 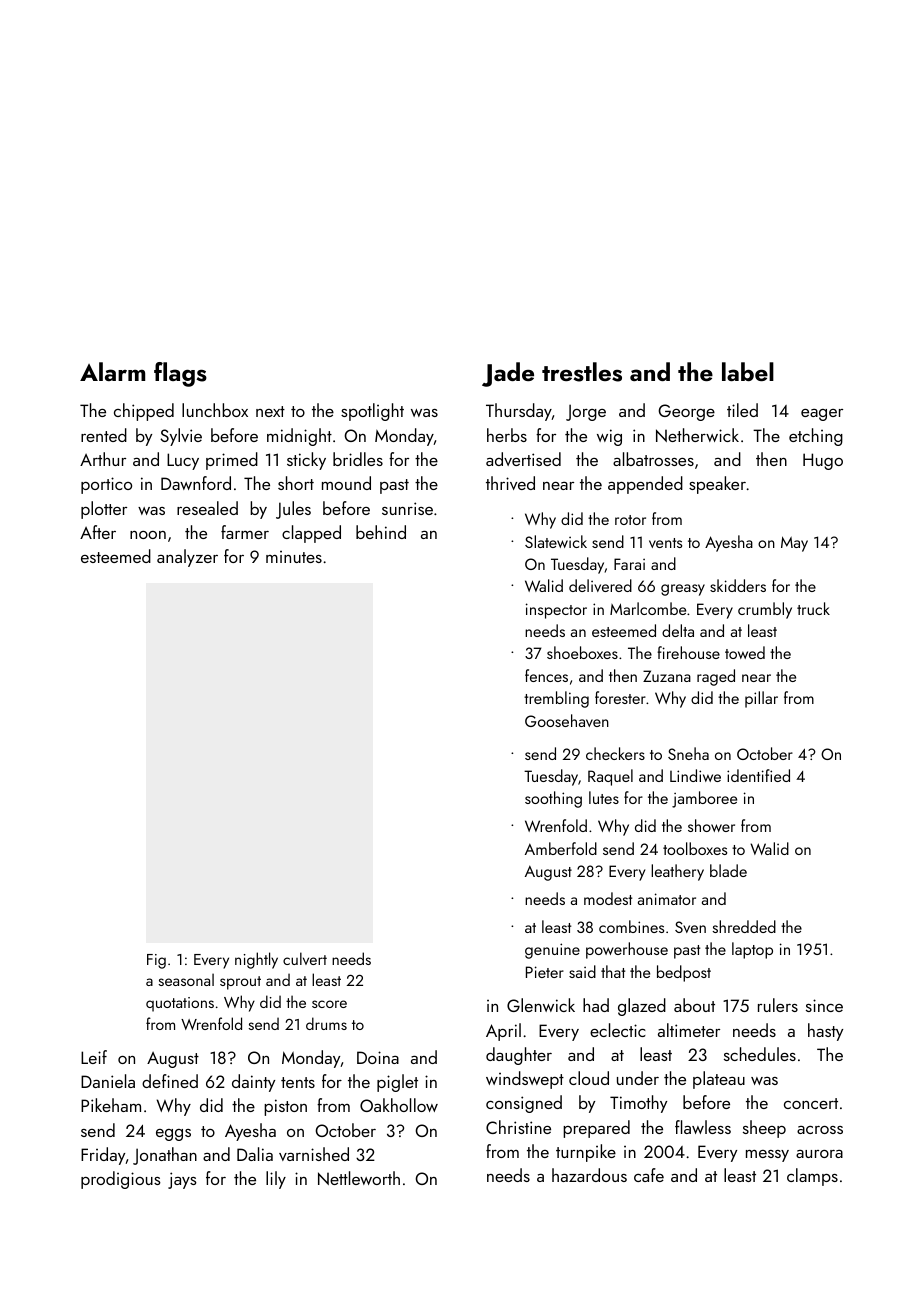 I want to click on culvert, so click(x=305, y=958).
